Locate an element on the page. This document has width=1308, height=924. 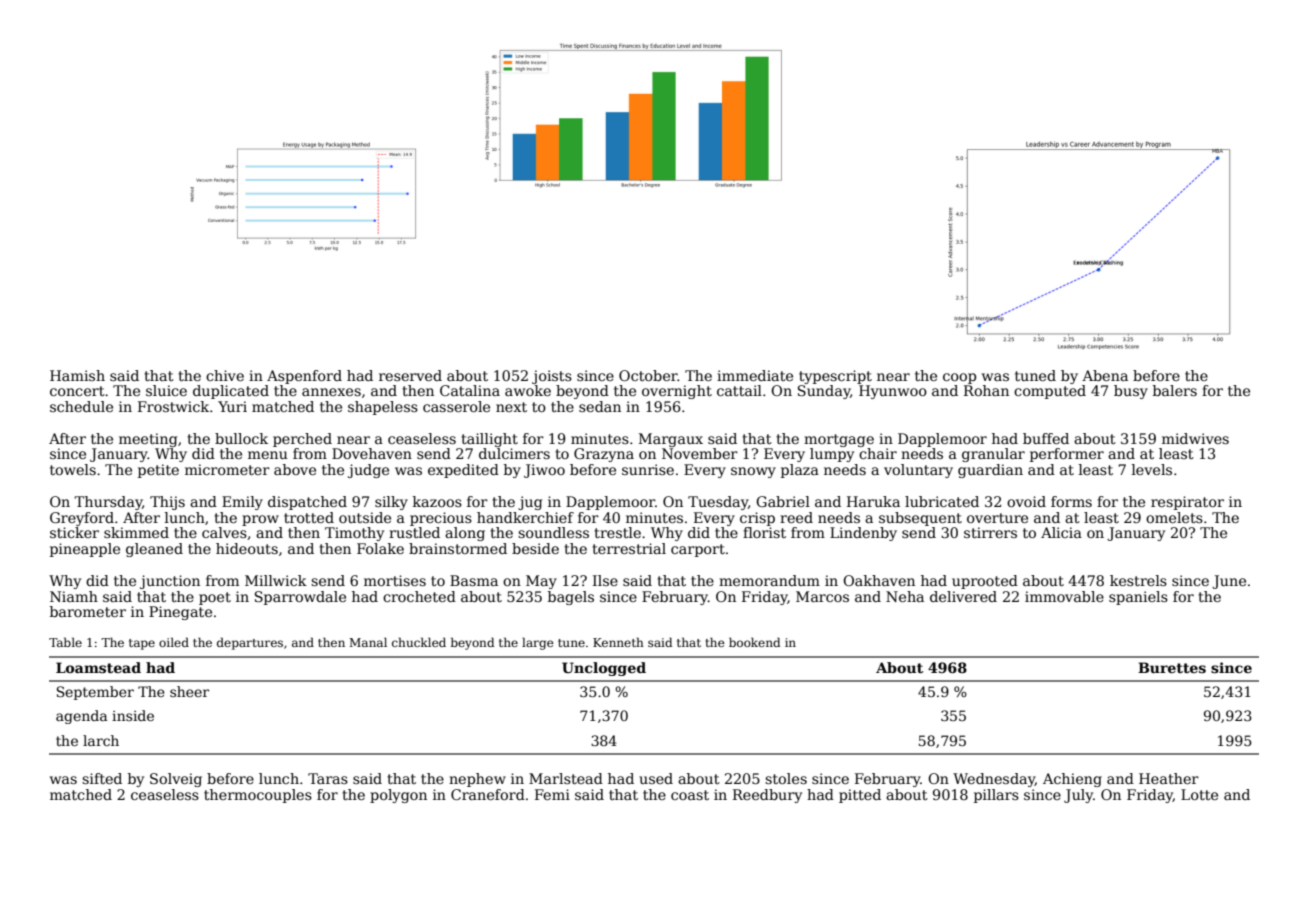
Burettes is located at coordinates (1172, 667).
